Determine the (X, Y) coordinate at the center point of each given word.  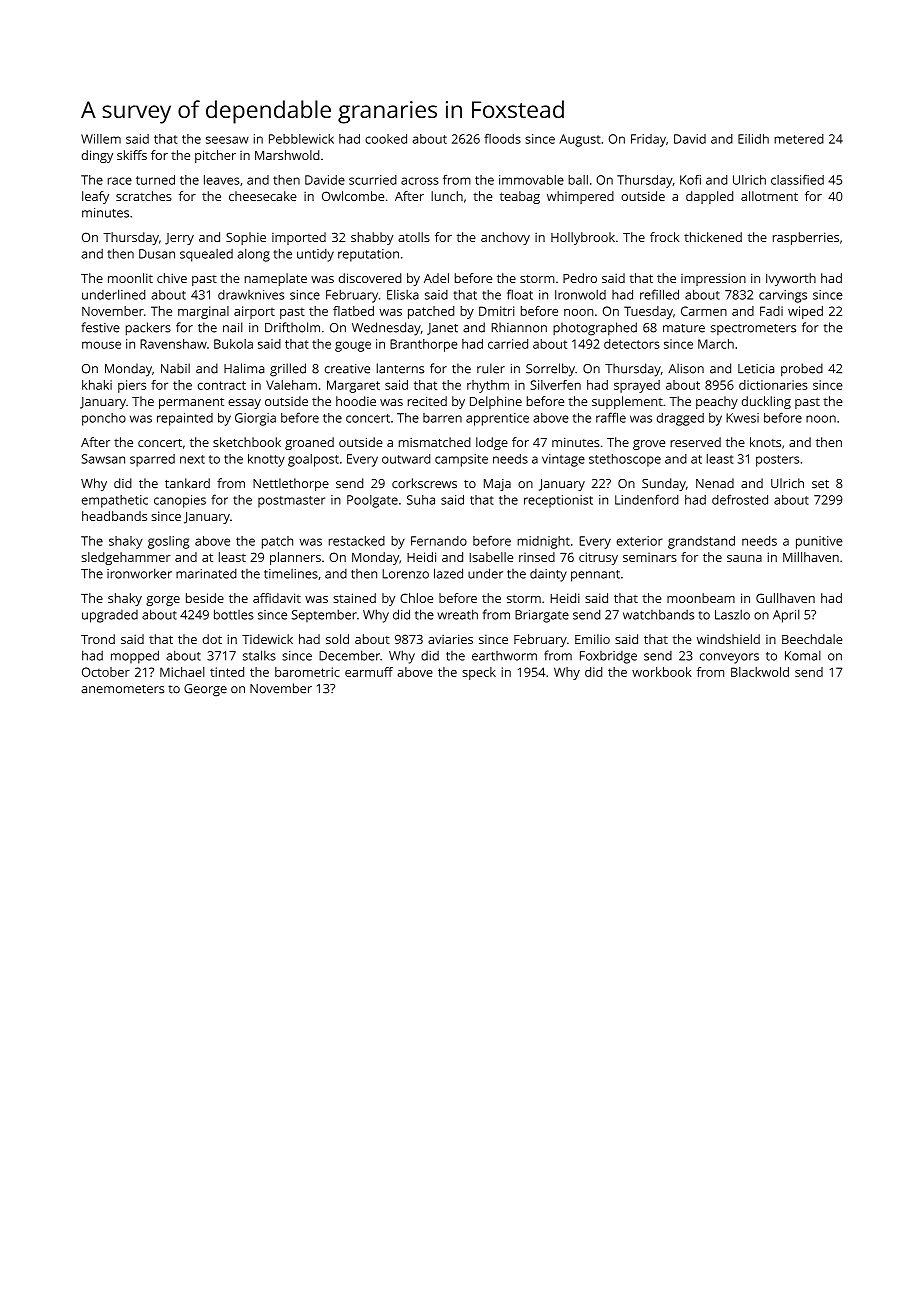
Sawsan (103, 459)
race (120, 181)
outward (406, 459)
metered (799, 139)
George (205, 690)
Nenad (715, 483)
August (580, 140)
